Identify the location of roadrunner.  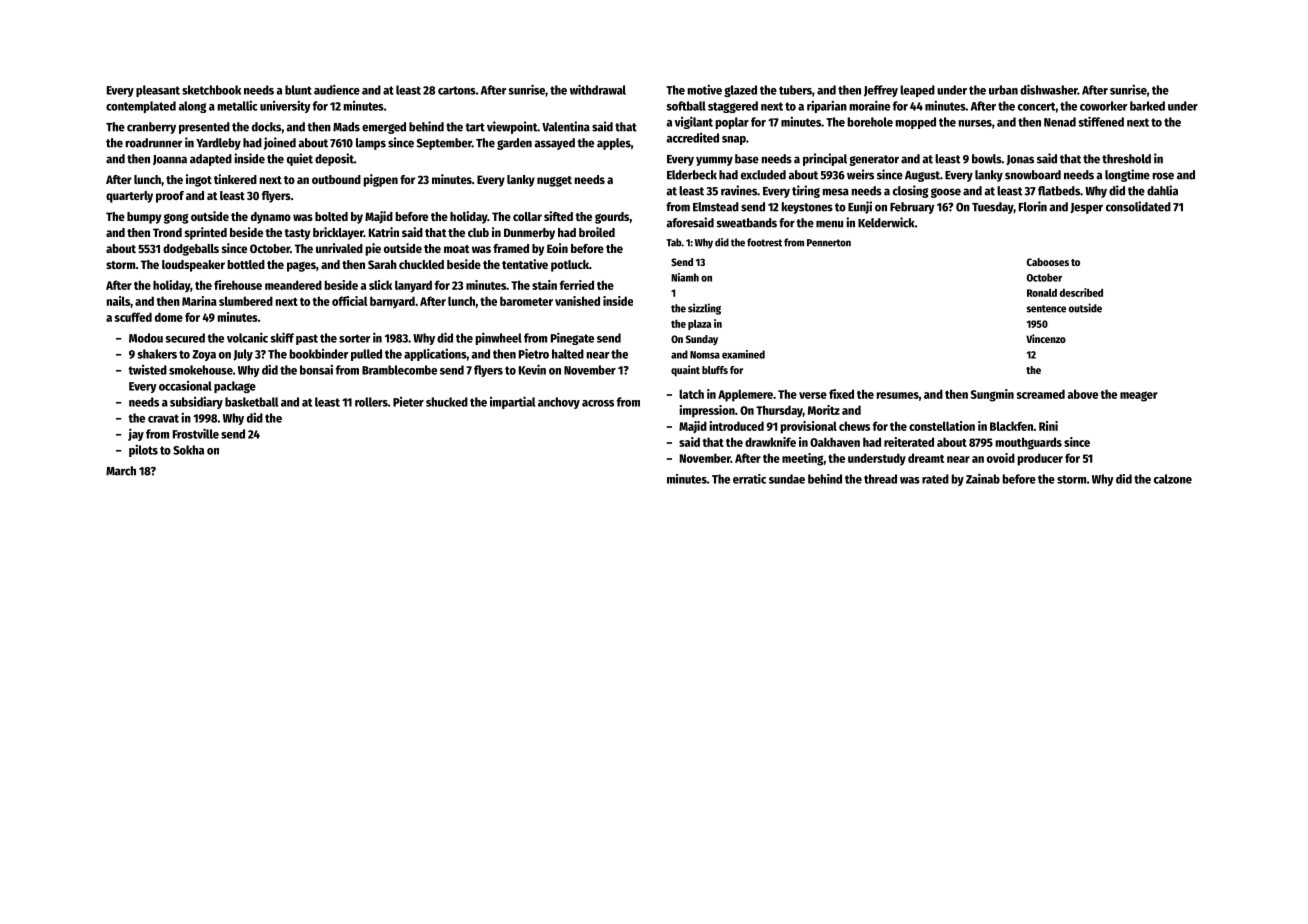
(154, 143).
